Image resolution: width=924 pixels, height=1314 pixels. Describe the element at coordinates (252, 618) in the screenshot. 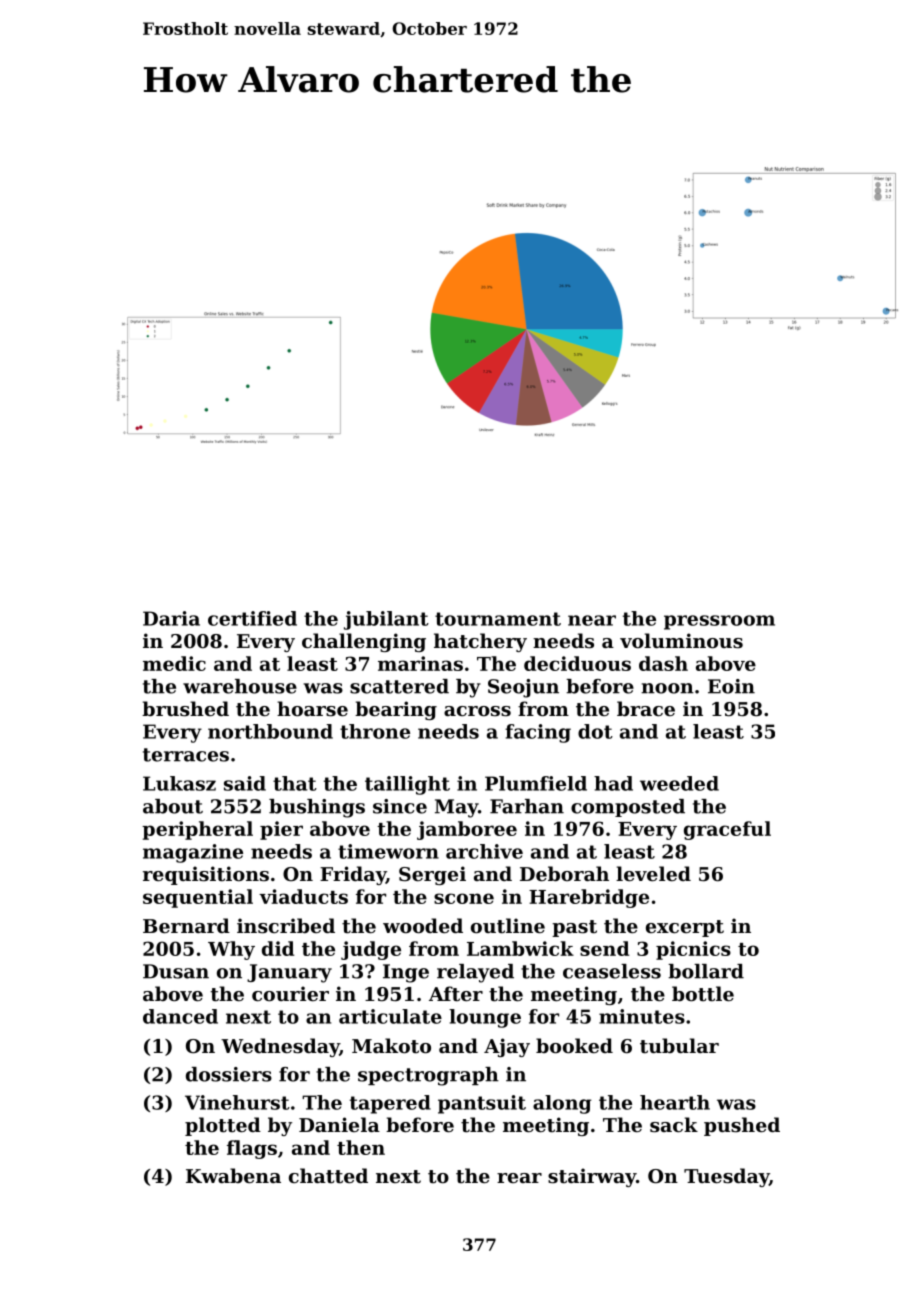

I see `certified` at that location.
